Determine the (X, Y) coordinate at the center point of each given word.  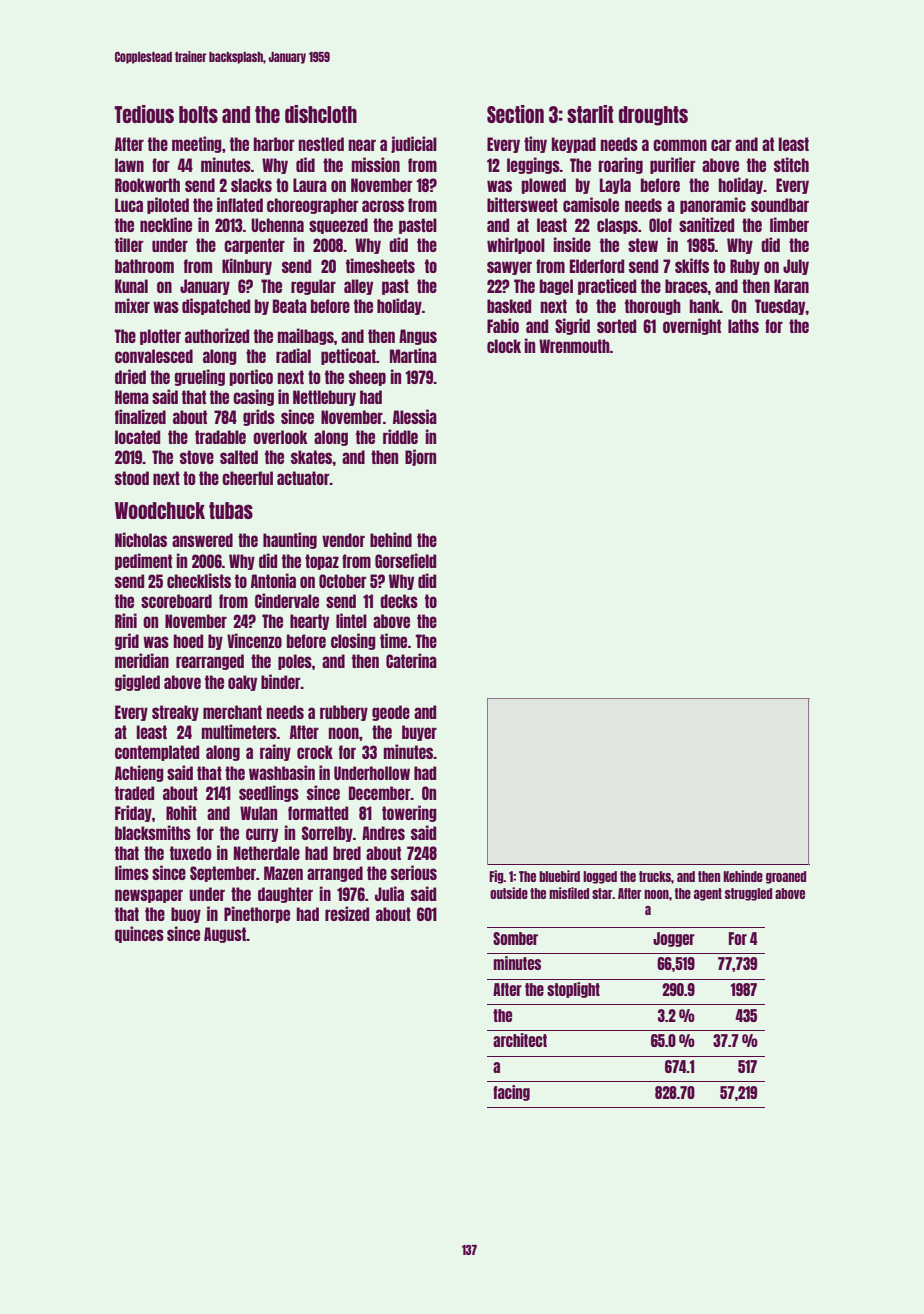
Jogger (674, 939)
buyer (419, 733)
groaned (786, 877)
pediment (143, 561)
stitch (791, 164)
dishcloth (321, 114)
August (225, 935)
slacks (251, 185)
